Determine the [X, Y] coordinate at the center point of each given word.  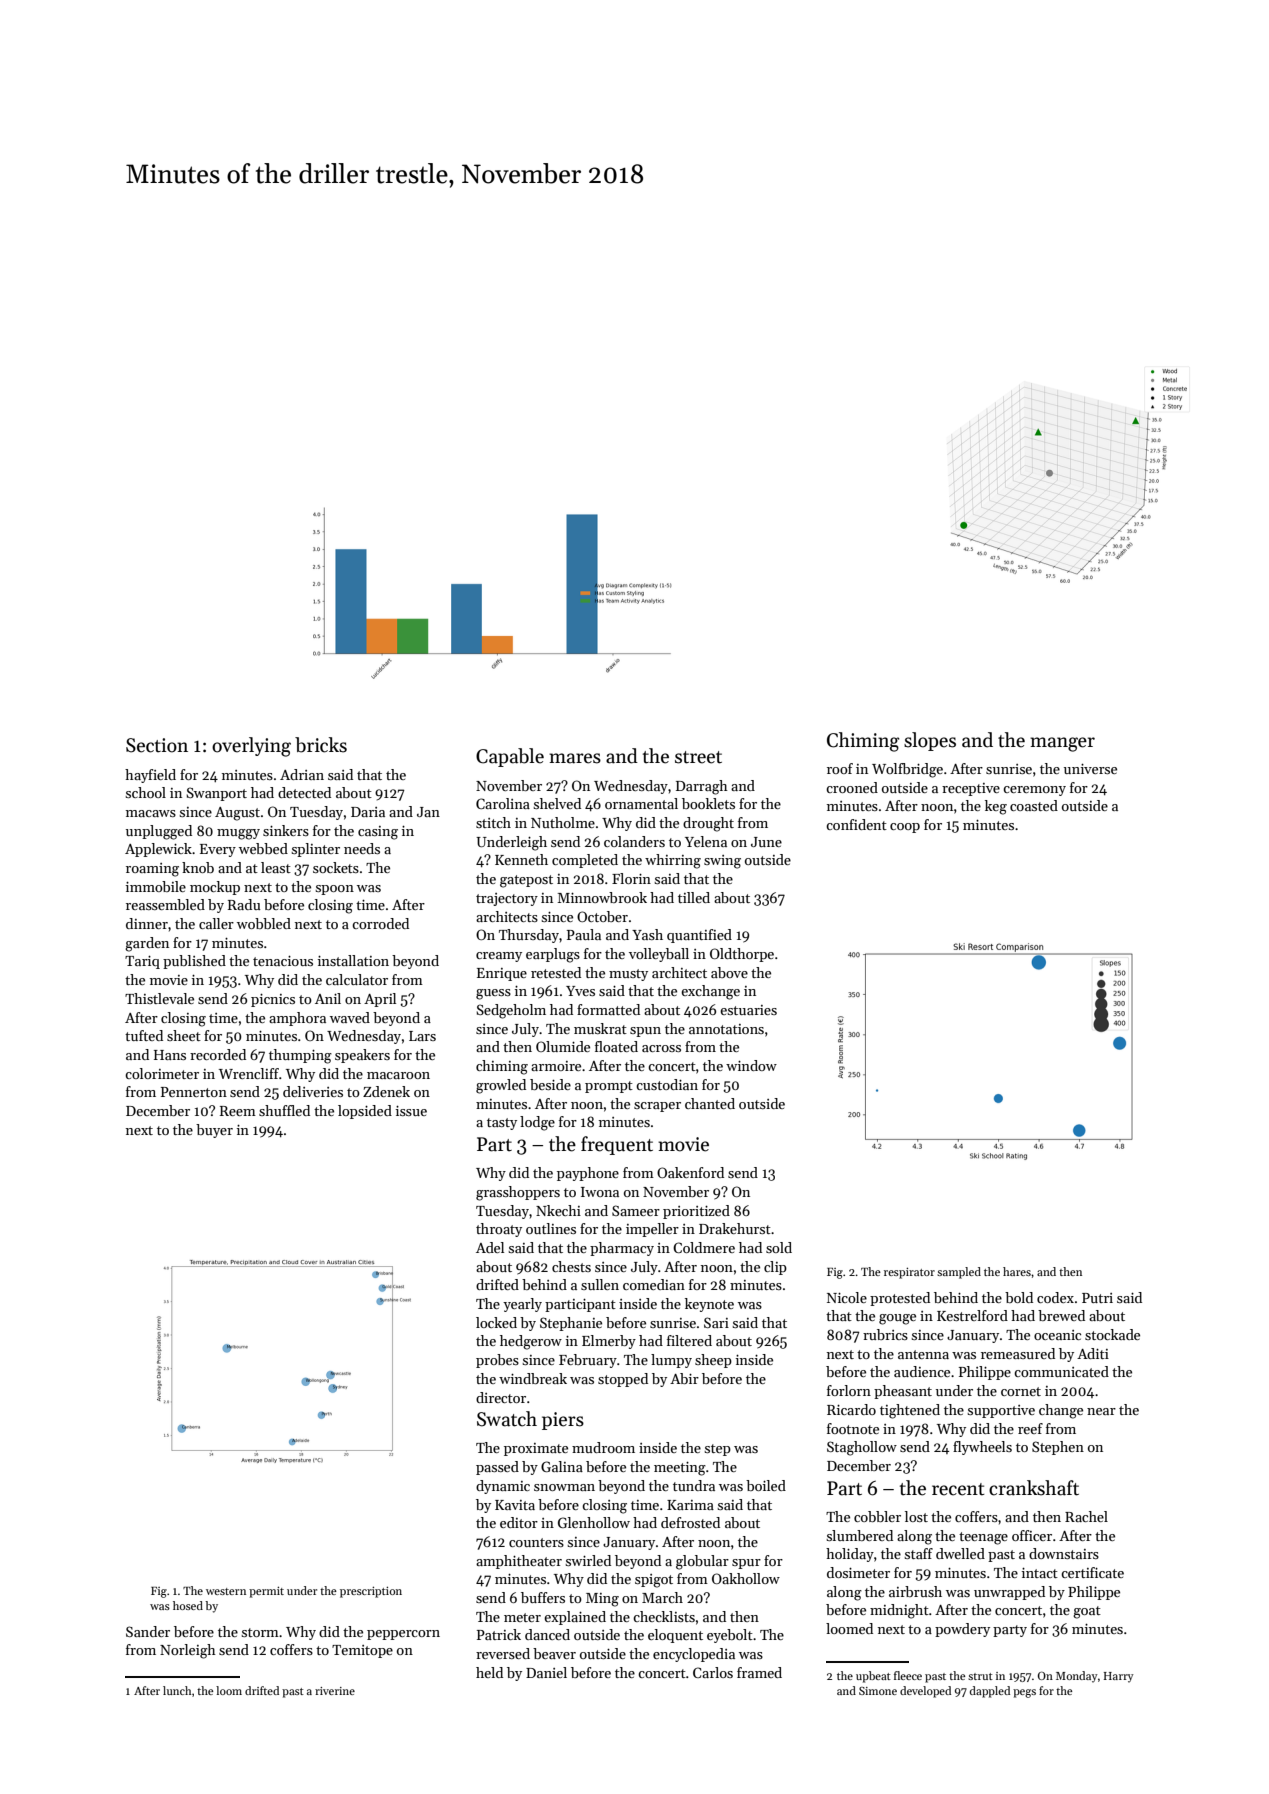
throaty [499, 1230]
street [698, 757]
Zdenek [386, 1091]
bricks [321, 745]
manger [1062, 744]
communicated [1061, 1371]
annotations [726, 1029]
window [751, 1065]
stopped [623, 1380]
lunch [177, 1690]
